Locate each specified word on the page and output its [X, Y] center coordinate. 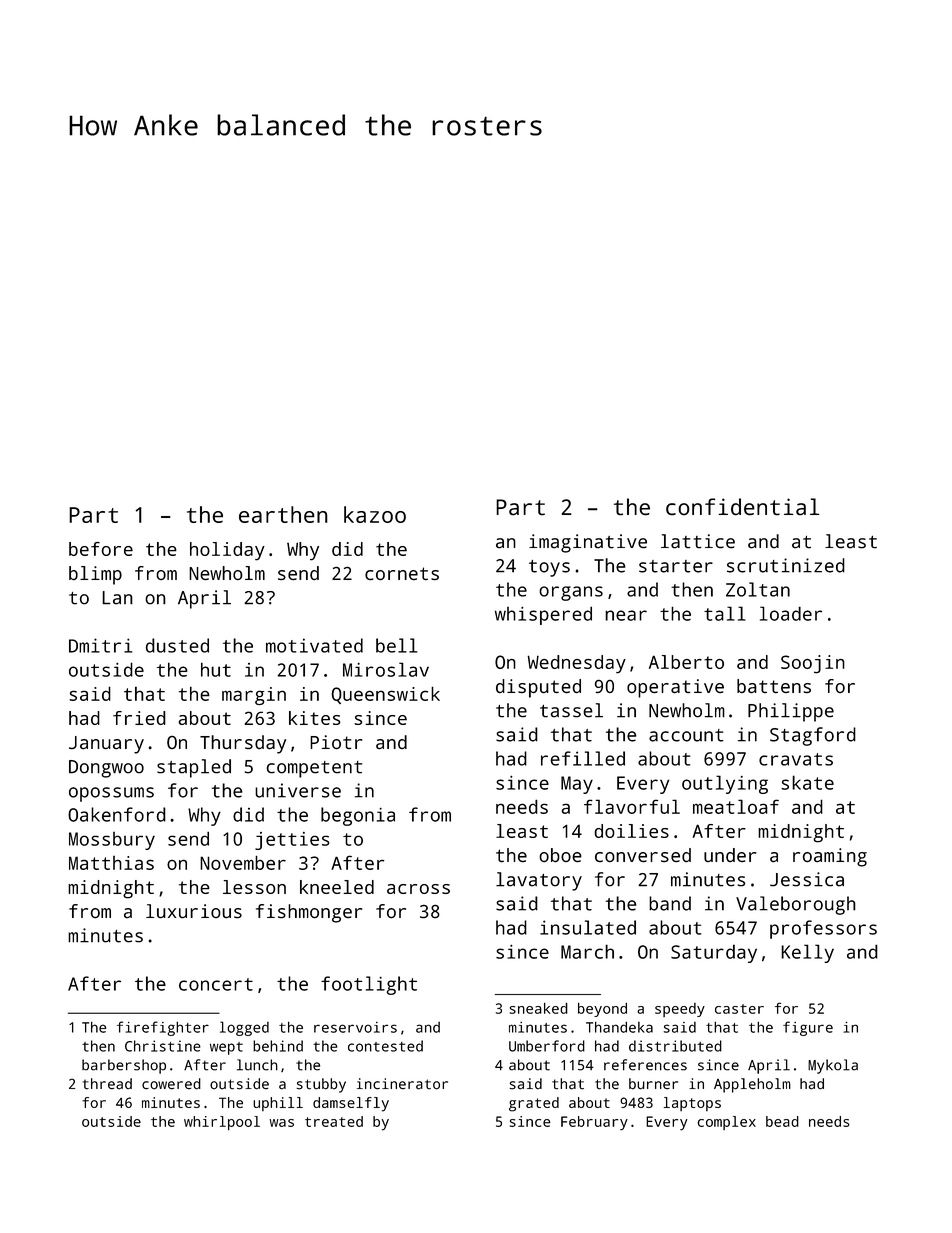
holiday [227, 551]
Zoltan [758, 589]
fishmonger [309, 913]
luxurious [194, 911]
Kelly [807, 953]
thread [107, 1084]
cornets [402, 573]
